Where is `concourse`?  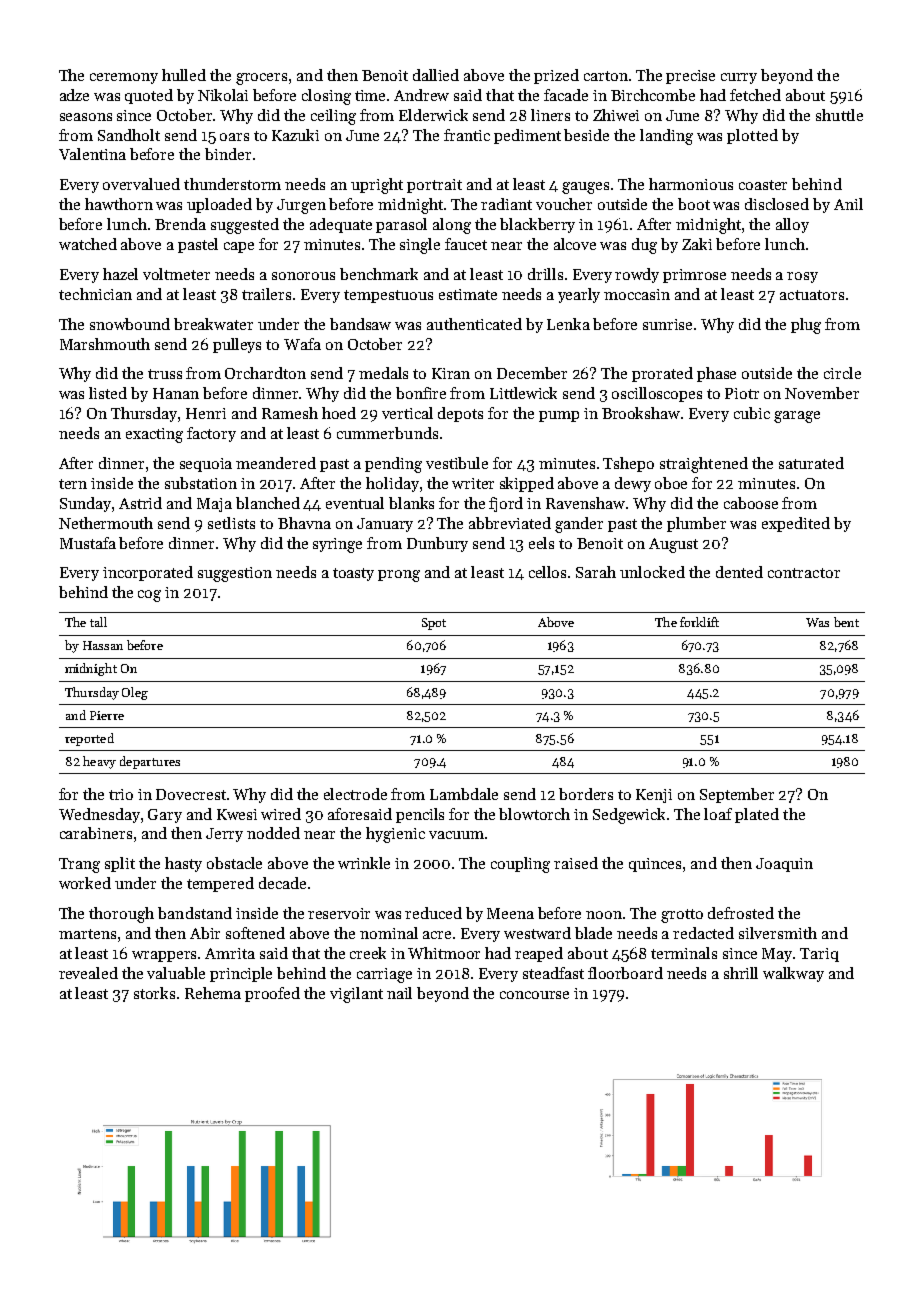
concourse is located at coordinates (534, 995).
